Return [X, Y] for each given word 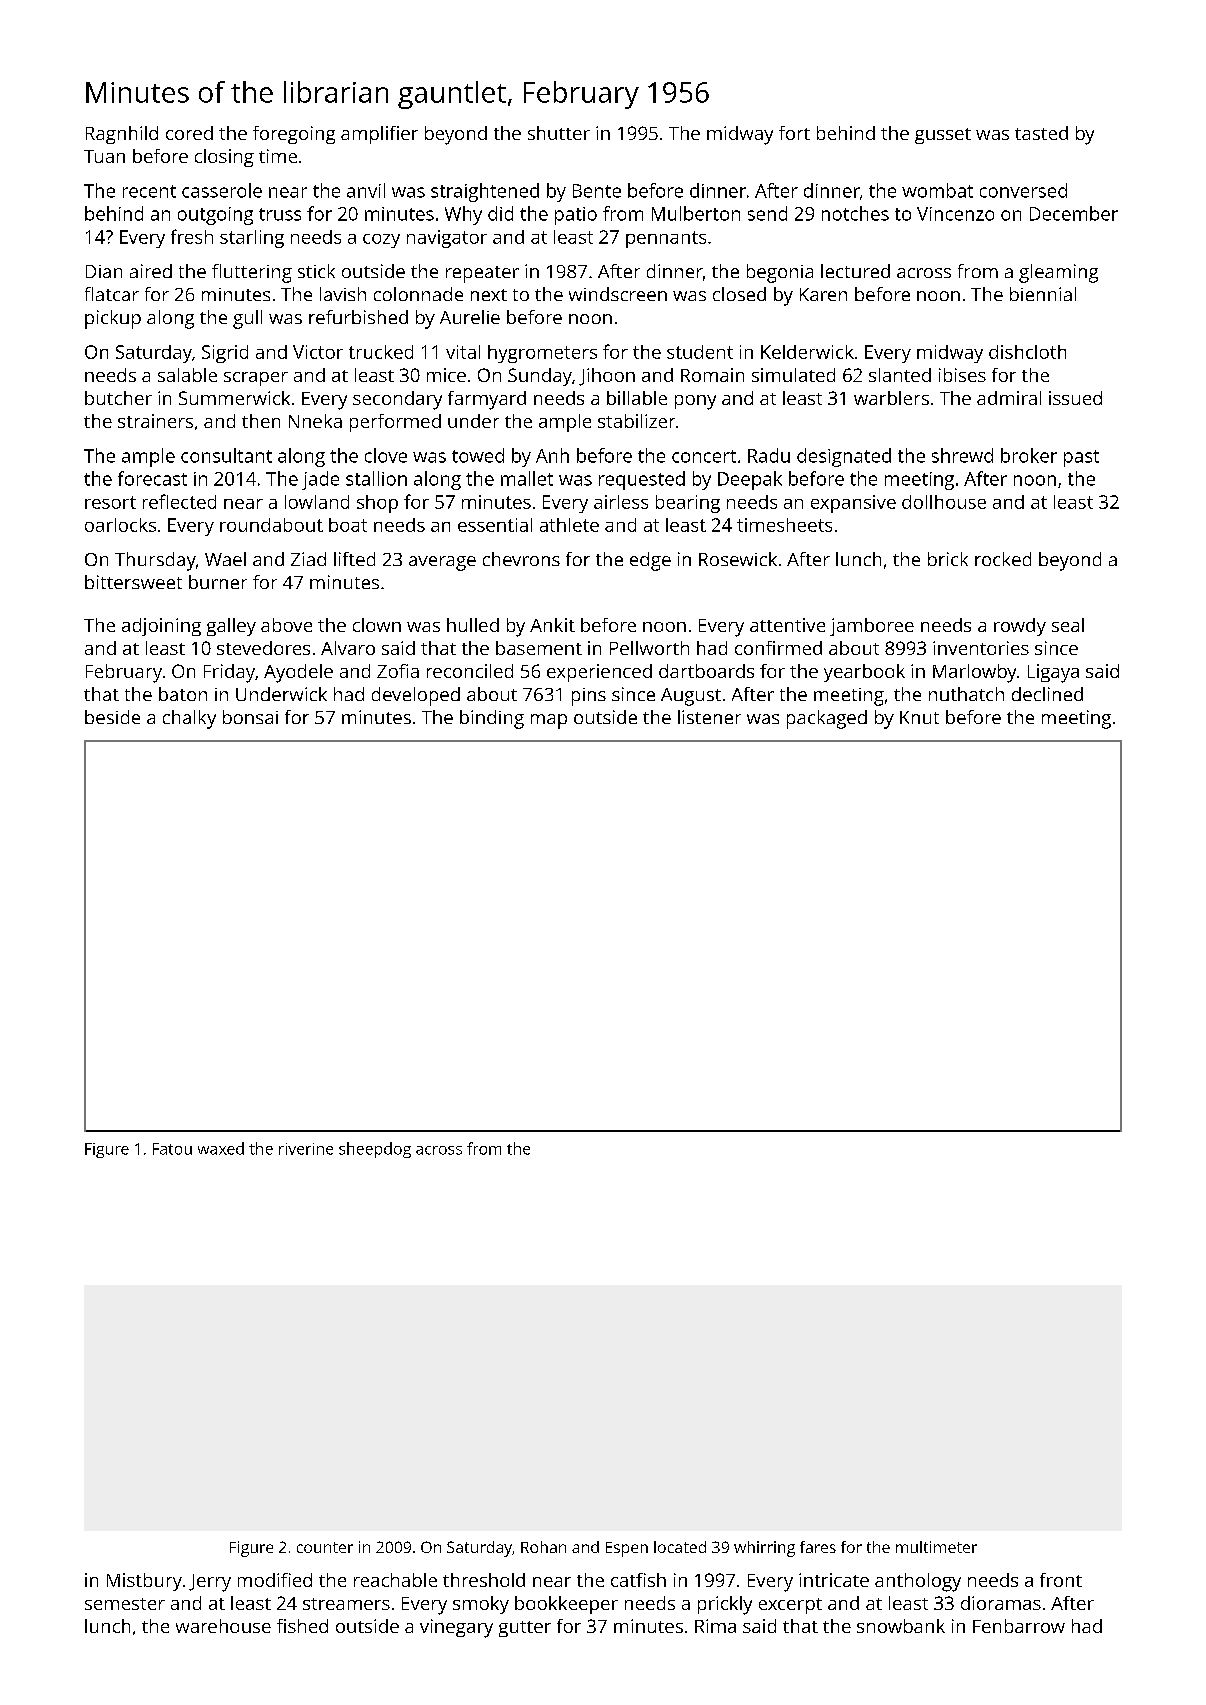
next [489, 295]
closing [224, 158]
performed [395, 423]
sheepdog [375, 1150]
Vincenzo [955, 214]
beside [112, 717]
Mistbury [144, 1582]
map [549, 721]
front [1061, 1580]
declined [1047, 694]
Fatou [172, 1149]
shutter [559, 133]
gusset [943, 136]
